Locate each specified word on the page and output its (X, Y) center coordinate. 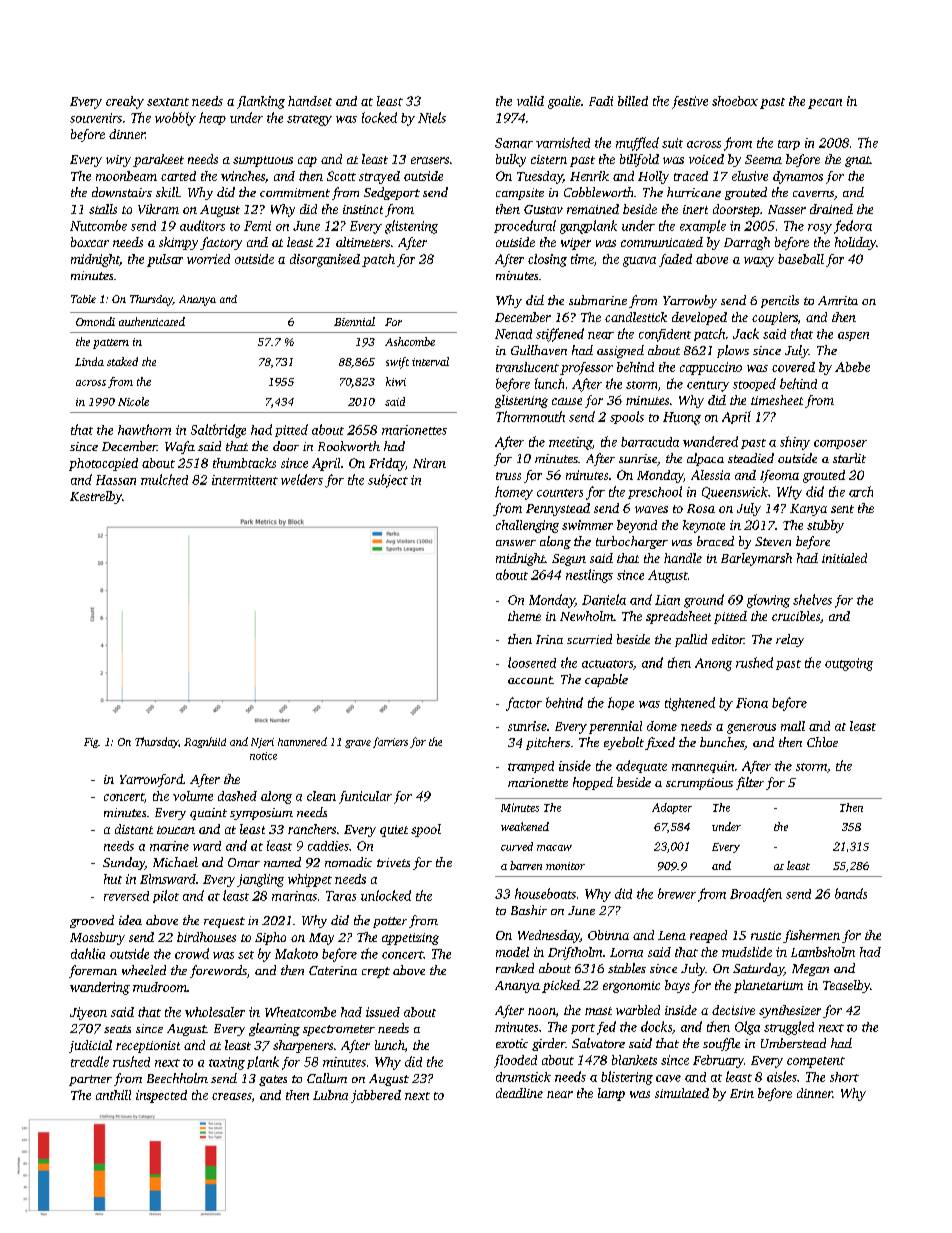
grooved (92, 921)
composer (840, 444)
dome (662, 726)
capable (606, 680)
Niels (432, 117)
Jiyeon (88, 1013)
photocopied (103, 464)
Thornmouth (530, 416)
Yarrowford (151, 780)
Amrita (838, 300)
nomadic (348, 862)
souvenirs (96, 118)
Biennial (354, 321)
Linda (89, 361)
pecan (825, 104)
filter (750, 783)
